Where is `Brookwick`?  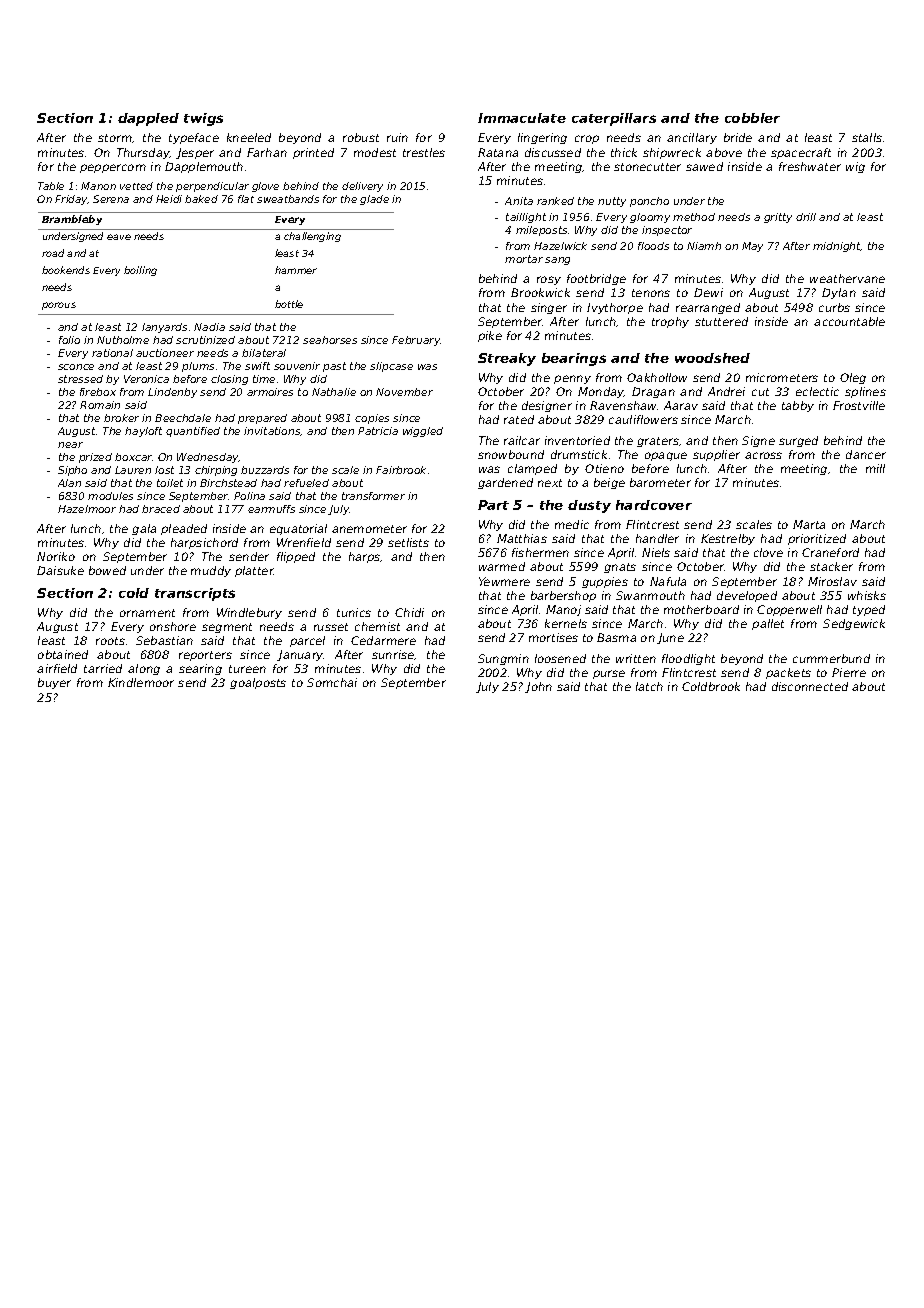
Brookwick is located at coordinates (540, 292).
